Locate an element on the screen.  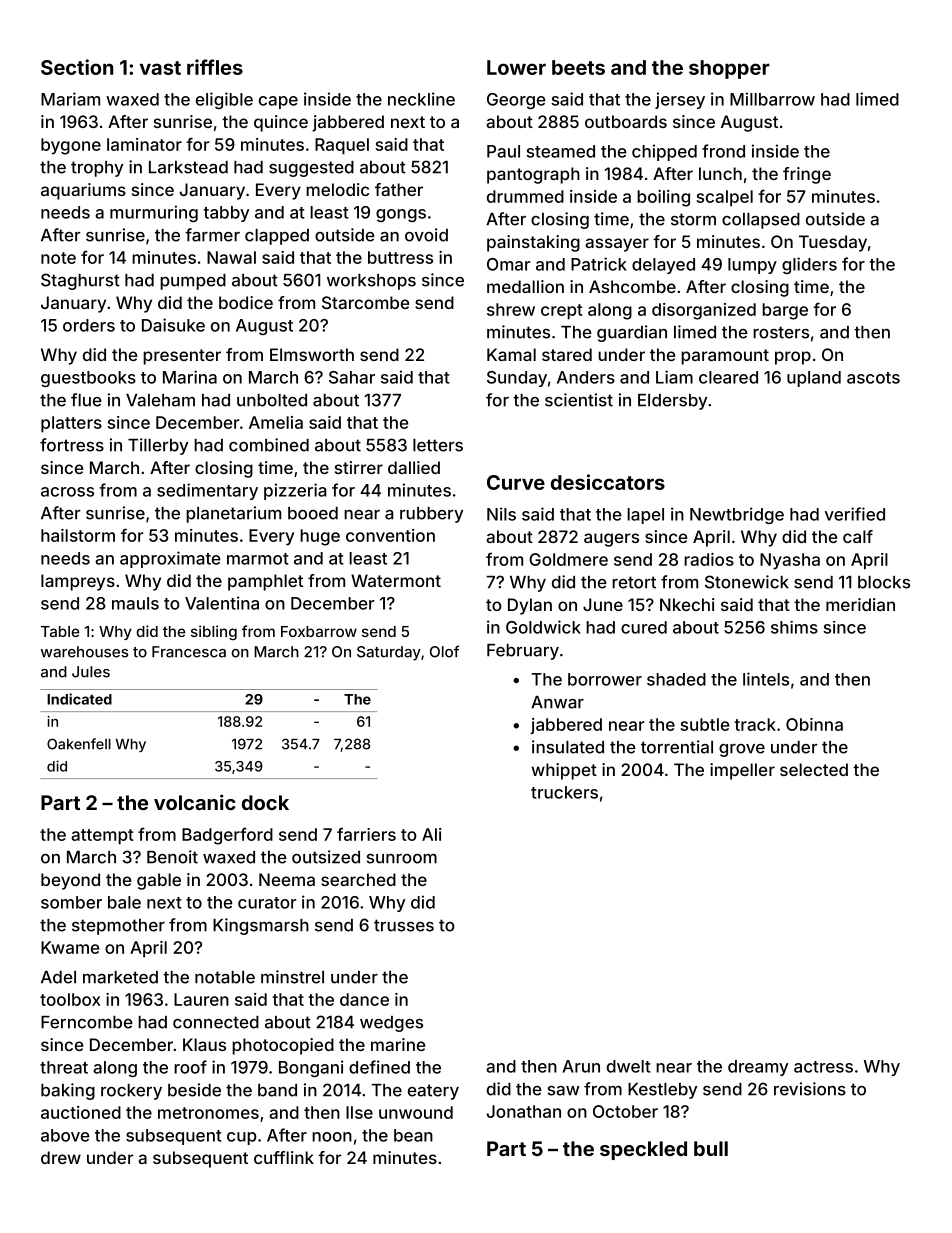
ascots is located at coordinates (873, 378).
